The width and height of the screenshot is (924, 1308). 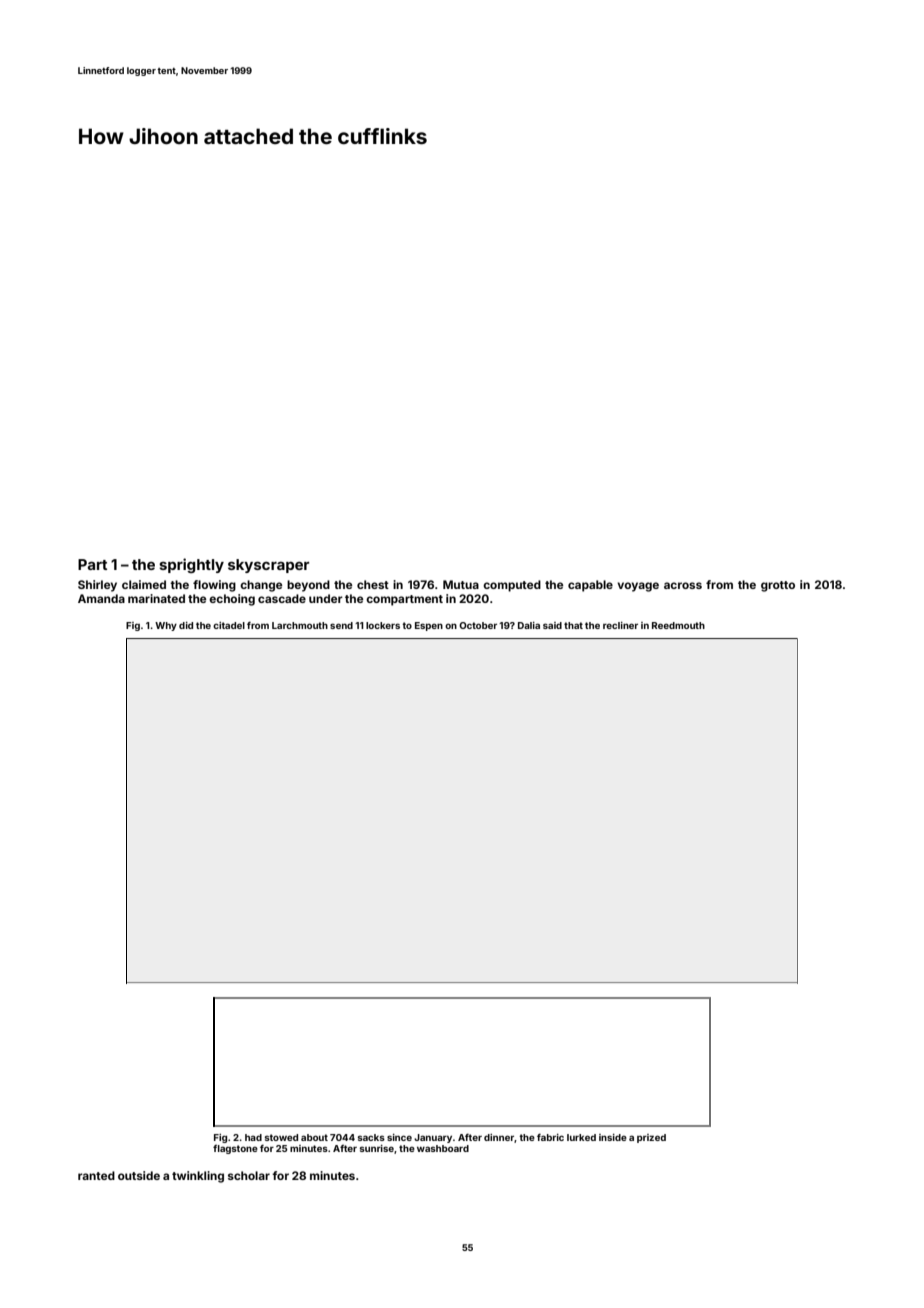 I want to click on Larchmouth, so click(x=300, y=625).
